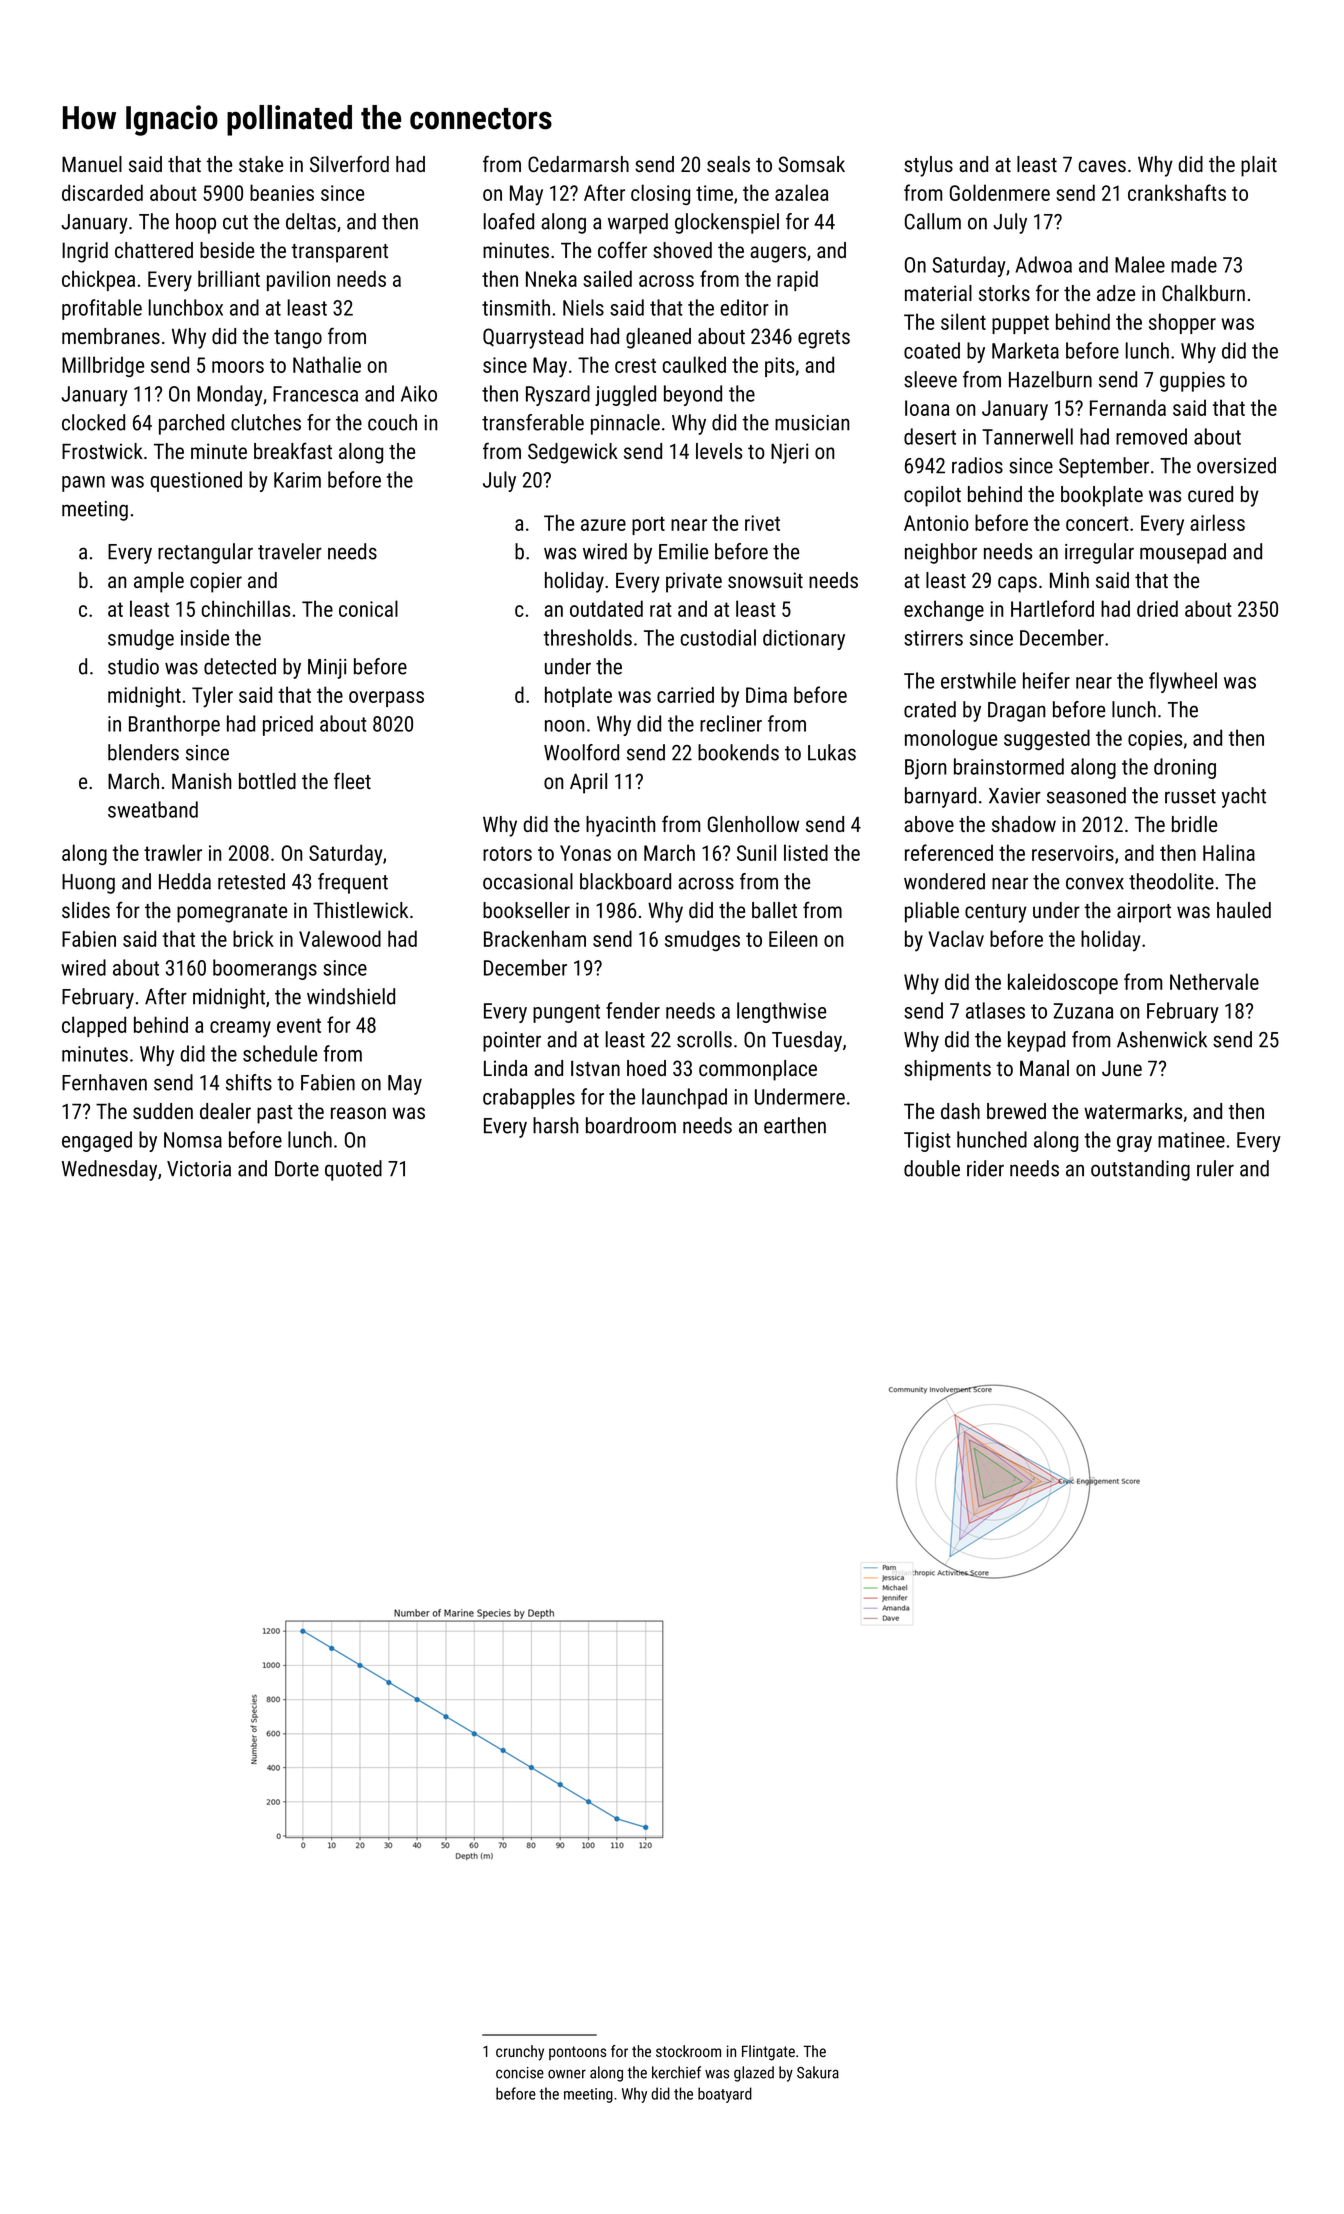 The width and height of the page is (1344, 2214). Describe the element at coordinates (353, 1170) in the page. I see `quoted` at that location.
